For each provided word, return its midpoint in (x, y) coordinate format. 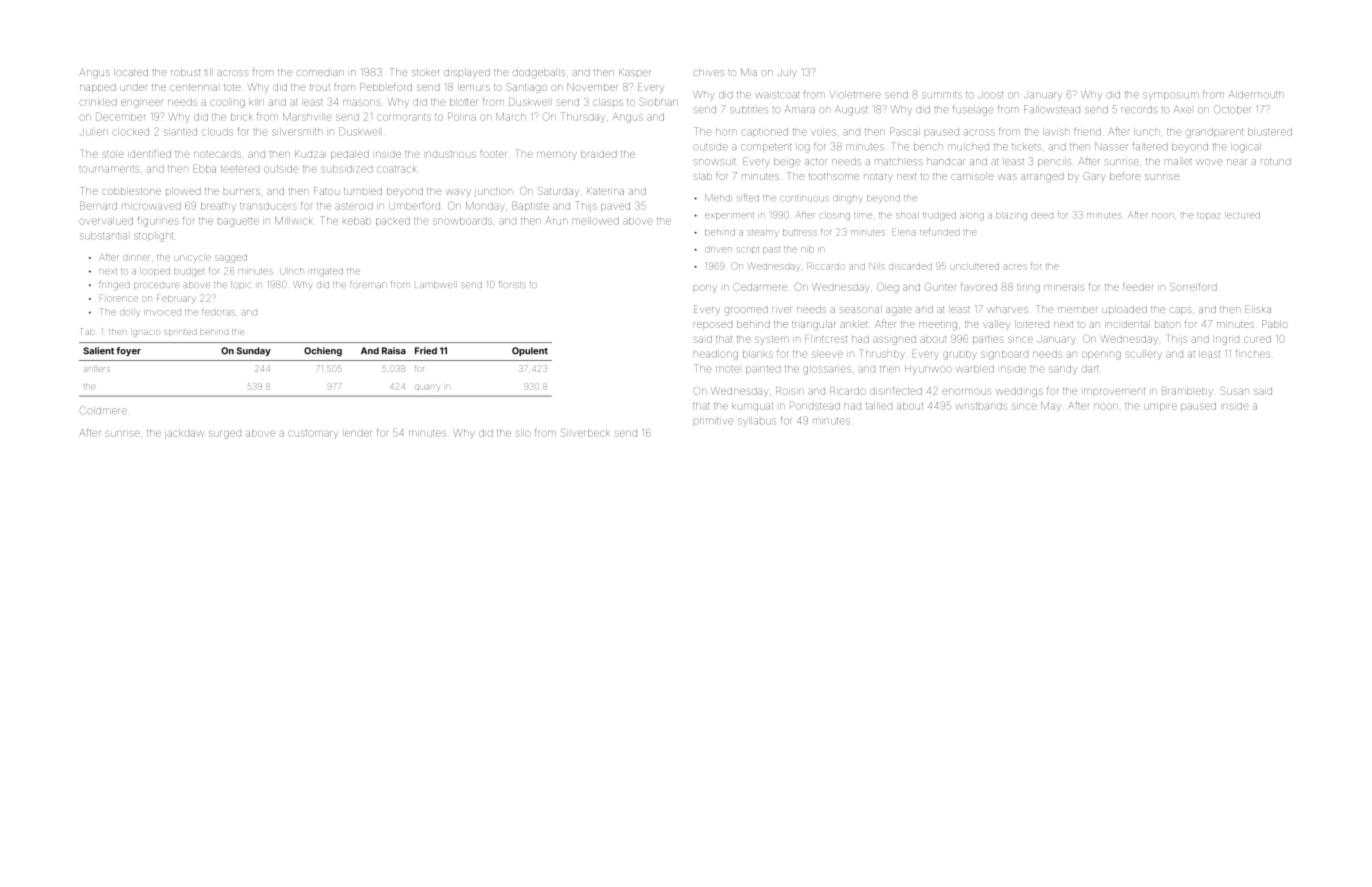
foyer (128, 351)
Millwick (293, 221)
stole (113, 154)
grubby (960, 355)
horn (726, 132)
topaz (1209, 216)
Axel (1182, 109)
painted (763, 369)
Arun (556, 221)
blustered (1270, 132)
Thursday (583, 116)
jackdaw (184, 434)
